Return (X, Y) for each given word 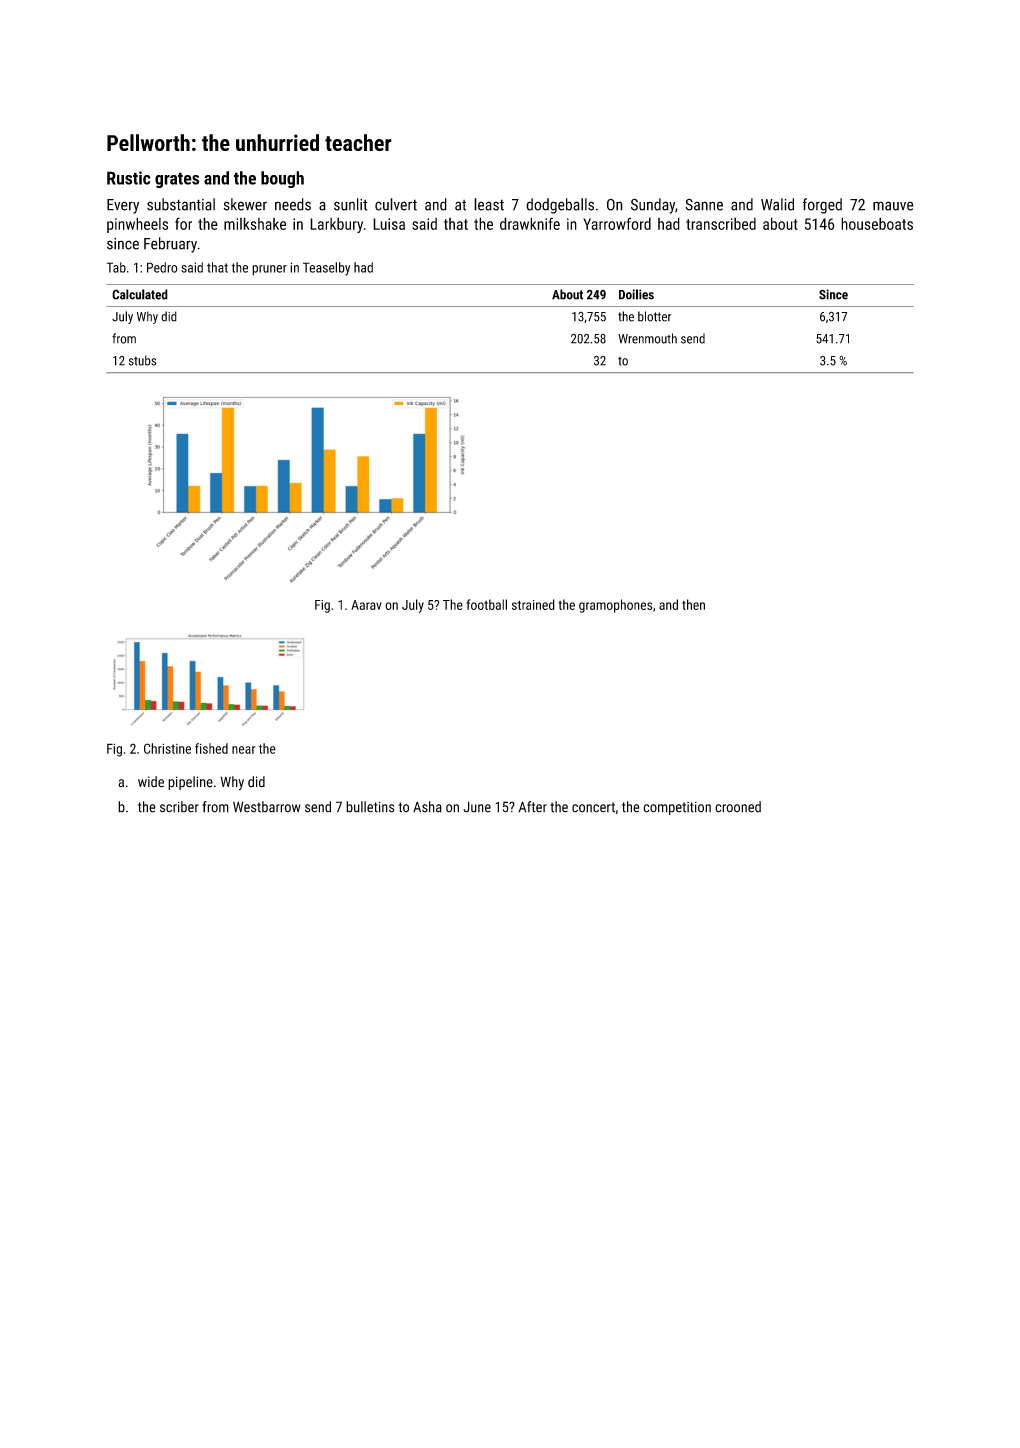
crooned (738, 807)
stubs (143, 360)
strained (533, 604)
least (489, 204)
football (486, 604)
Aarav (366, 605)
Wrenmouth (647, 338)
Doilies (636, 294)
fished (211, 748)
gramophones (615, 606)
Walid (777, 204)
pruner (269, 270)
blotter (654, 316)
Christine (167, 748)
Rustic (129, 178)
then (693, 604)
